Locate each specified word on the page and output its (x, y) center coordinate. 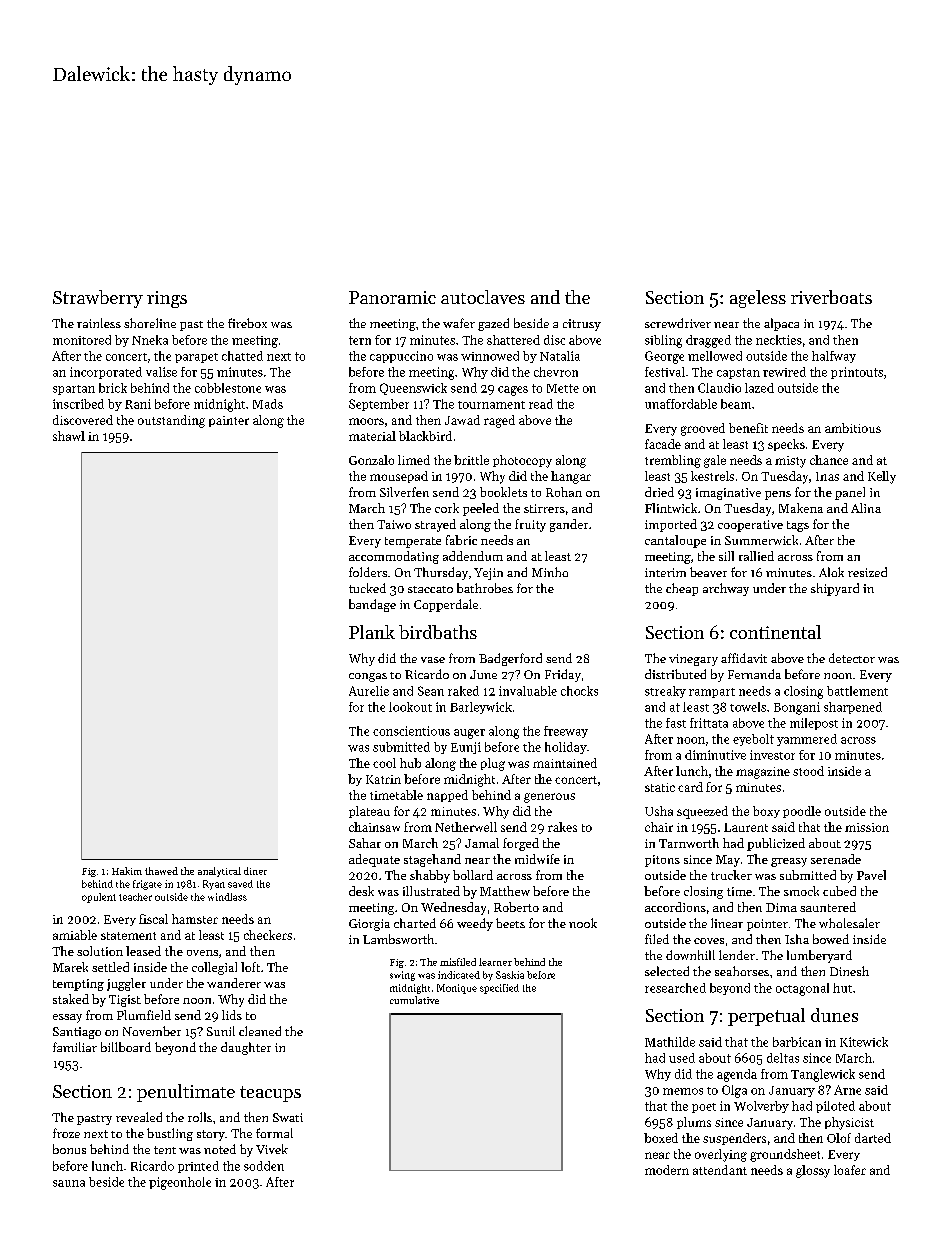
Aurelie (369, 691)
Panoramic (392, 297)
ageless (758, 299)
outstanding (171, 421)
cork (447, 508)
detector (852, 658)
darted (873, 1138)
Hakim (127, 871)
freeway (566, 732)
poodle (802, 812)
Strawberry (98, 299)
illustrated (431, 891)
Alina (866, 508)
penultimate (186, 1093)
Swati (288, 1117)
